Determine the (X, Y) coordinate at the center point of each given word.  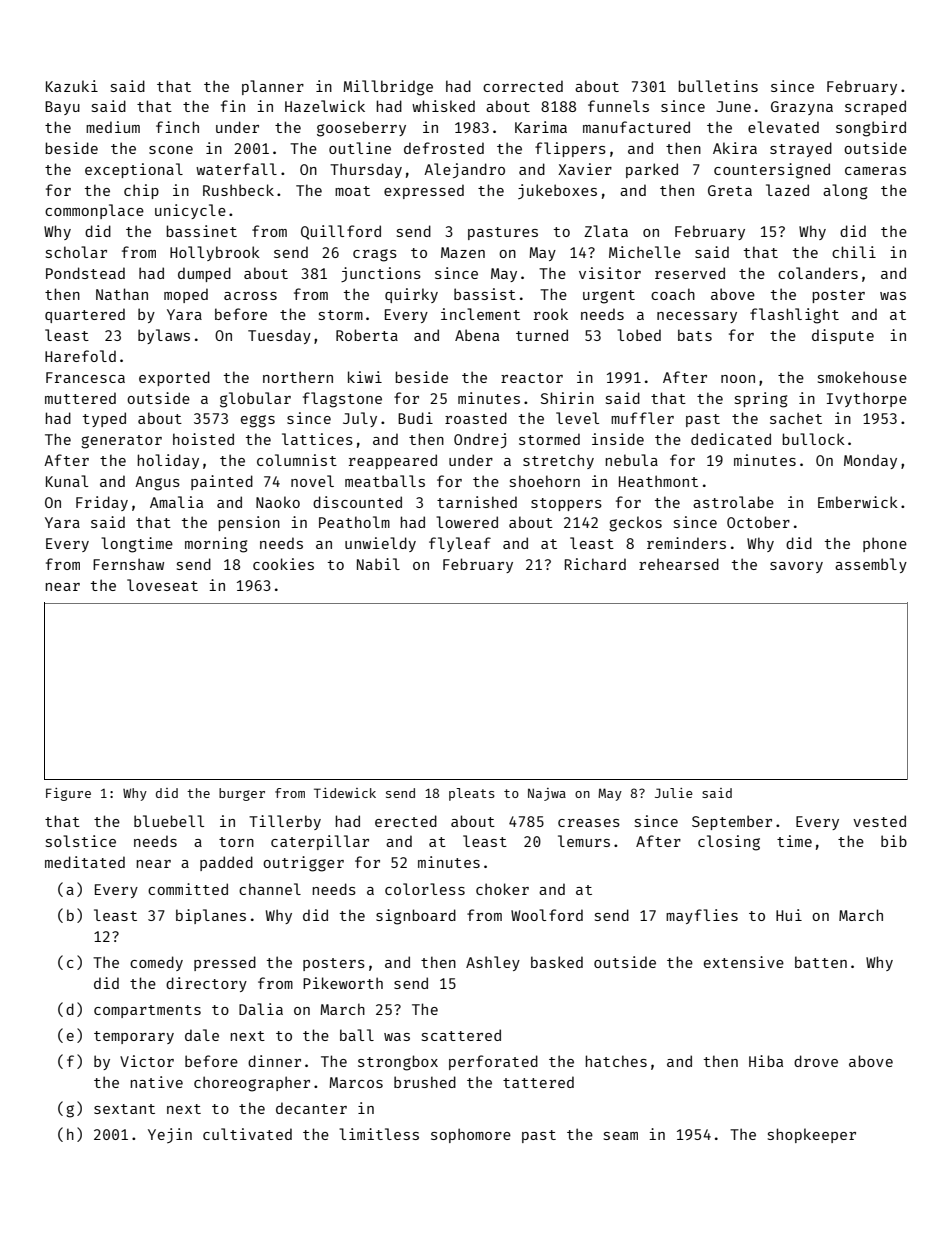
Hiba (766, 1061)
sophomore (471, 1135)
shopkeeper (812, 1135)
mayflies (702, 916)
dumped (204, 274)
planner (273, 87)
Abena (477, 335)
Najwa (547, 794)
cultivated (247, 1134)
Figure (68, 794)
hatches (616, 1061)
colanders (818, 273)
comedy (156, 963)
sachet (796, 418)
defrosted (444, 148)
